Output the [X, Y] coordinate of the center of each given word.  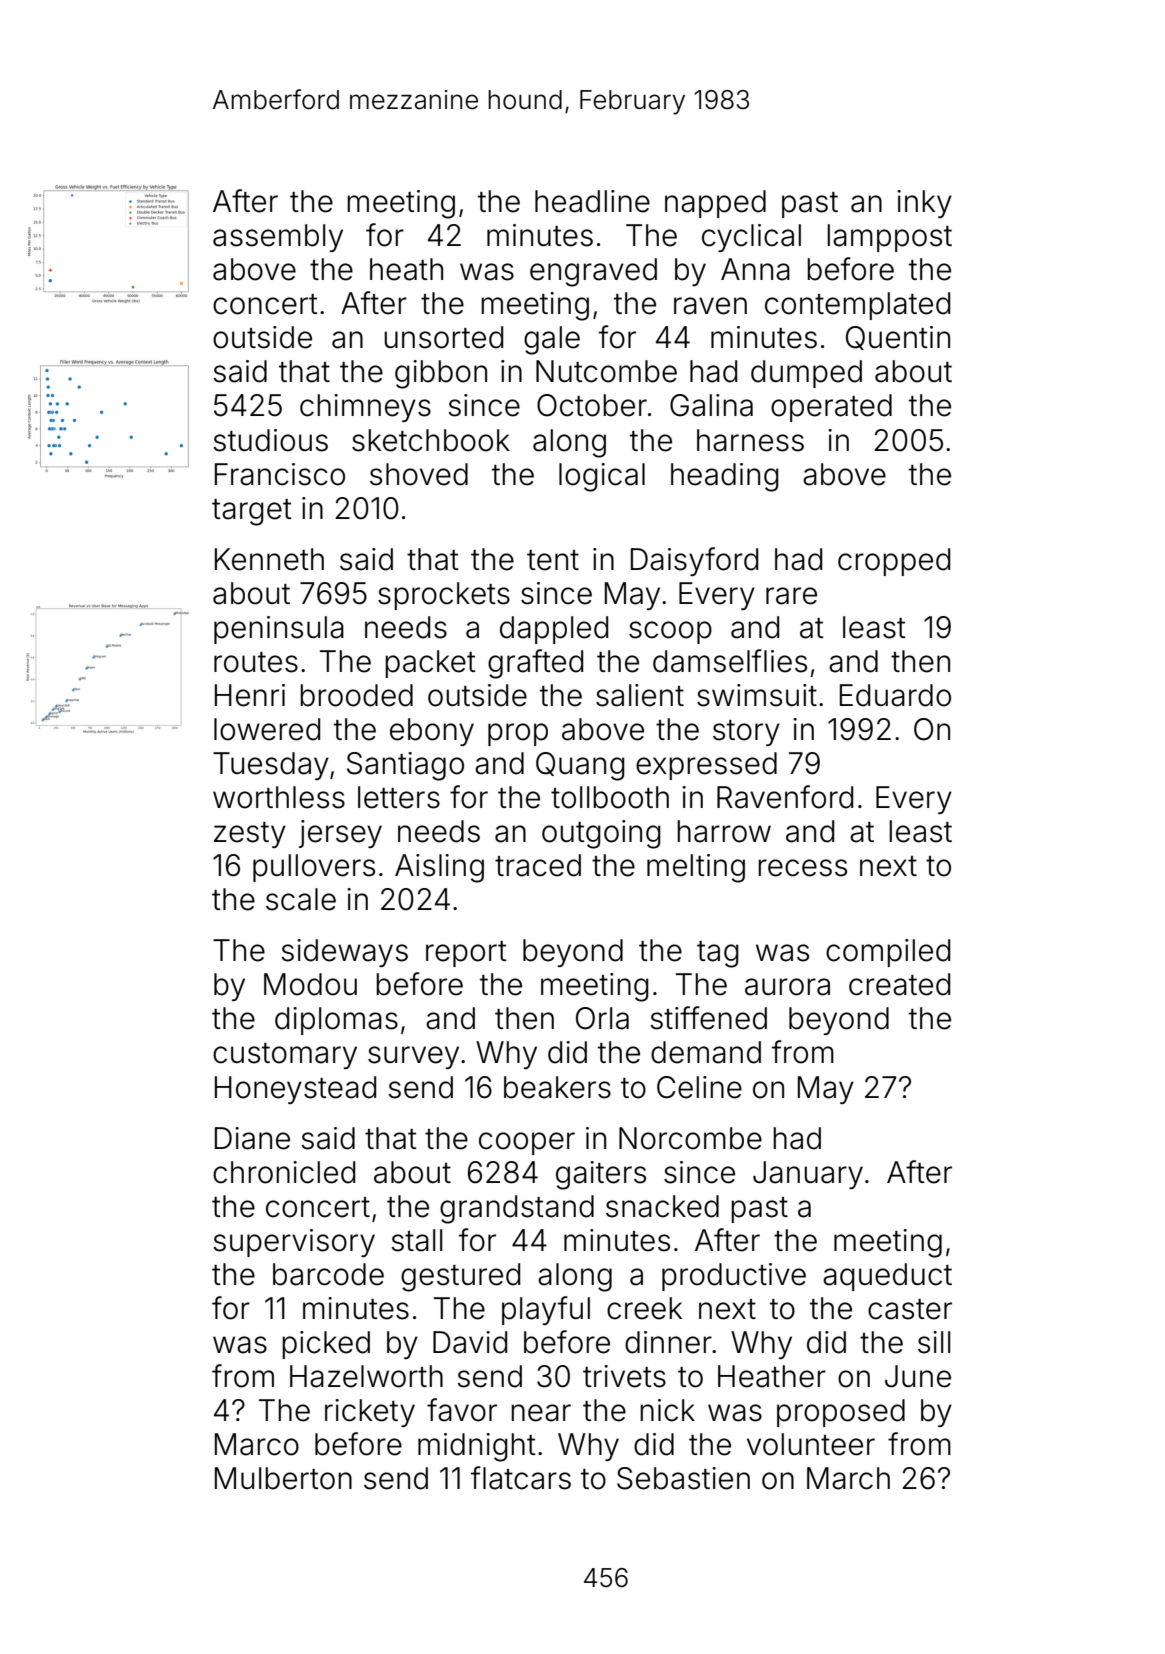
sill [934, 1342]
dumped [806, 374]
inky [924, 204]
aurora [787, 987]
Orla [602, 1018]
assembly [278, 238]
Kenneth [269, 559]
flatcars [521, 1478]
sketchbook [431, 440]
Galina [711, 405]
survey [413, 1057]
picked [326, 1345]
